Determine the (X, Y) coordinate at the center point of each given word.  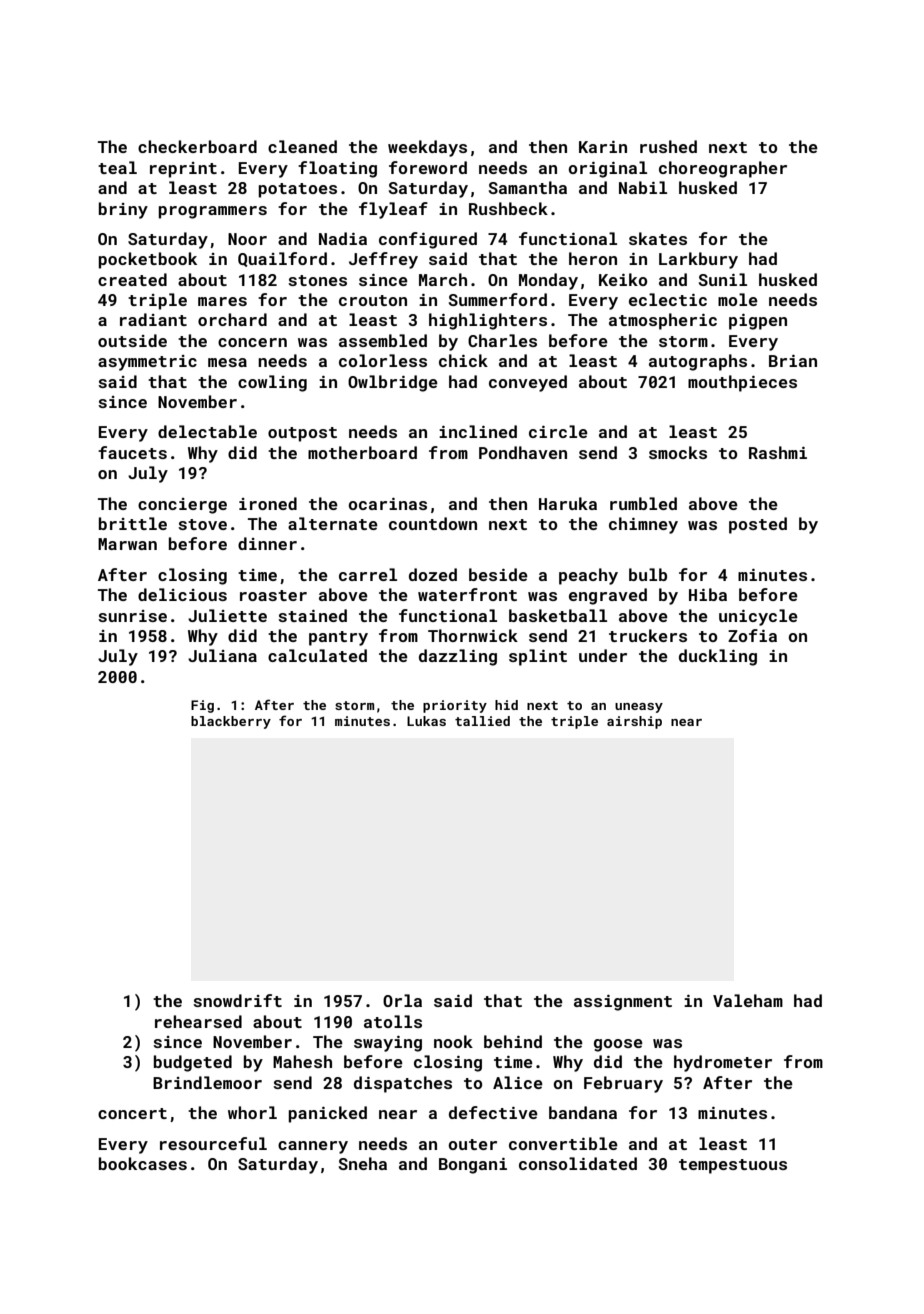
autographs (698, 362)
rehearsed (198, 1021)
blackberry (231, 722)
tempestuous (733, 1166)
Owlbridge (393, 383)
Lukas (426, 721)
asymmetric (147, 363)
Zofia (752, 635)
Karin (603, 147)
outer (473, 1144)
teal (117, 167)
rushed (668, 146)
